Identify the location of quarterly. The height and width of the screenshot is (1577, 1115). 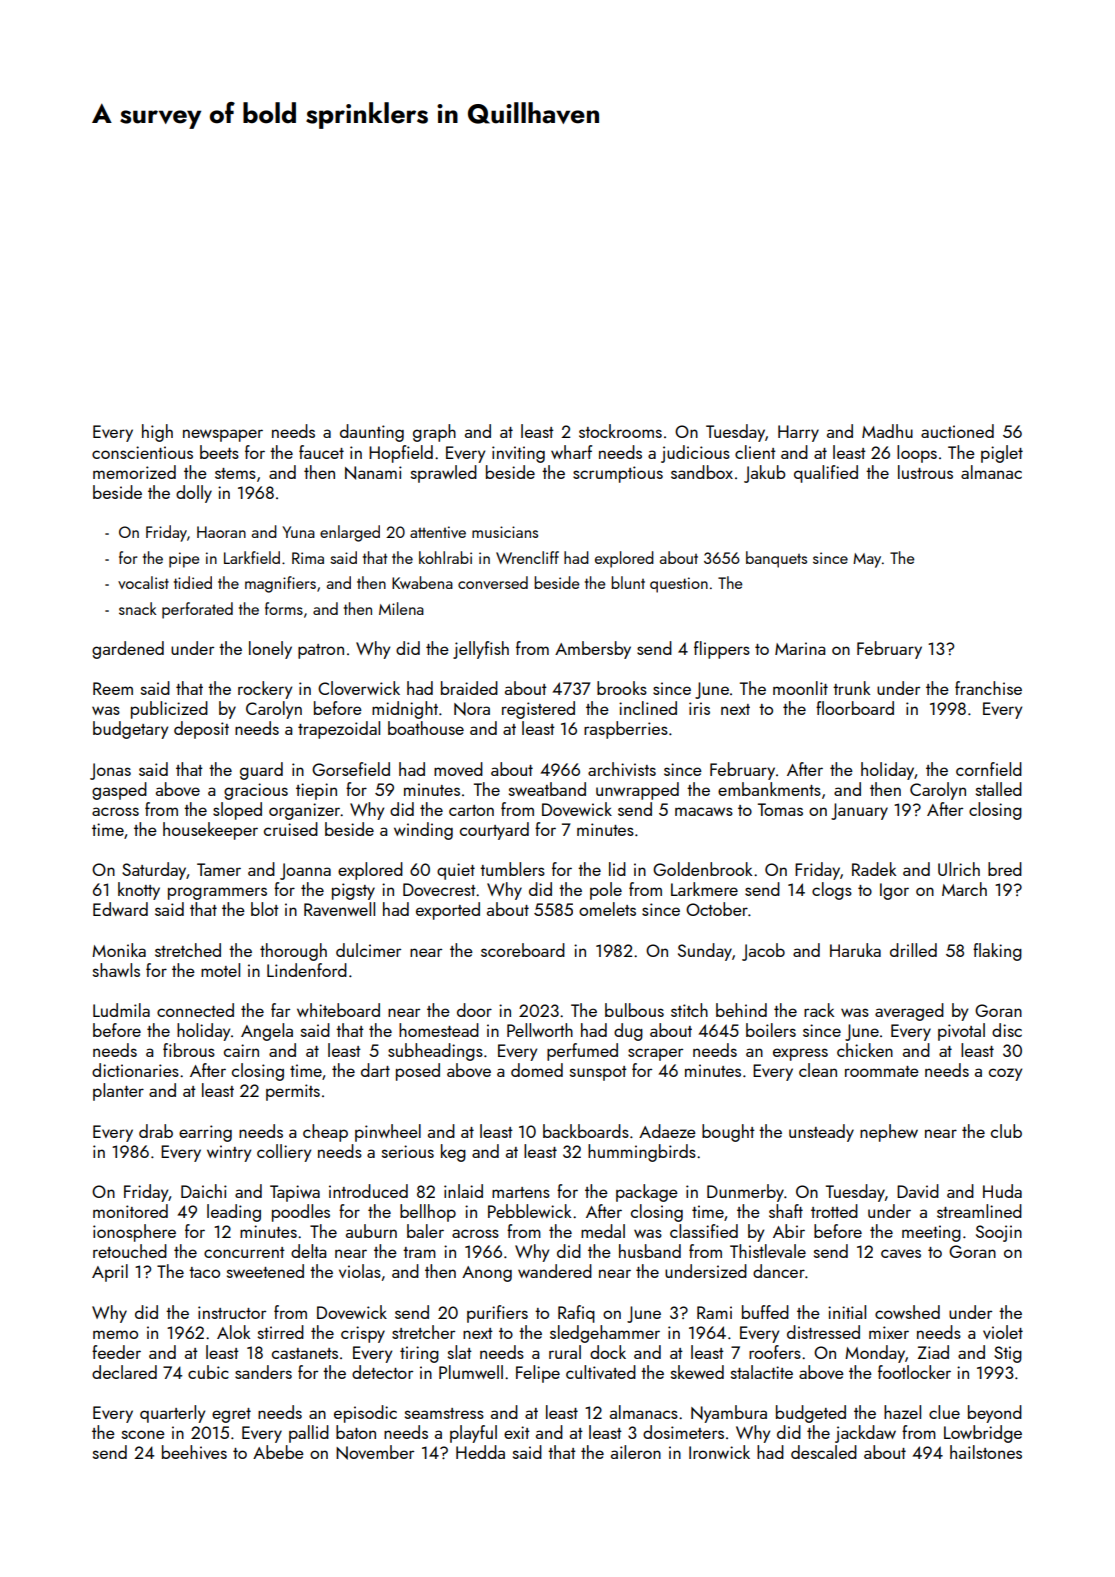
(172, 1414).
